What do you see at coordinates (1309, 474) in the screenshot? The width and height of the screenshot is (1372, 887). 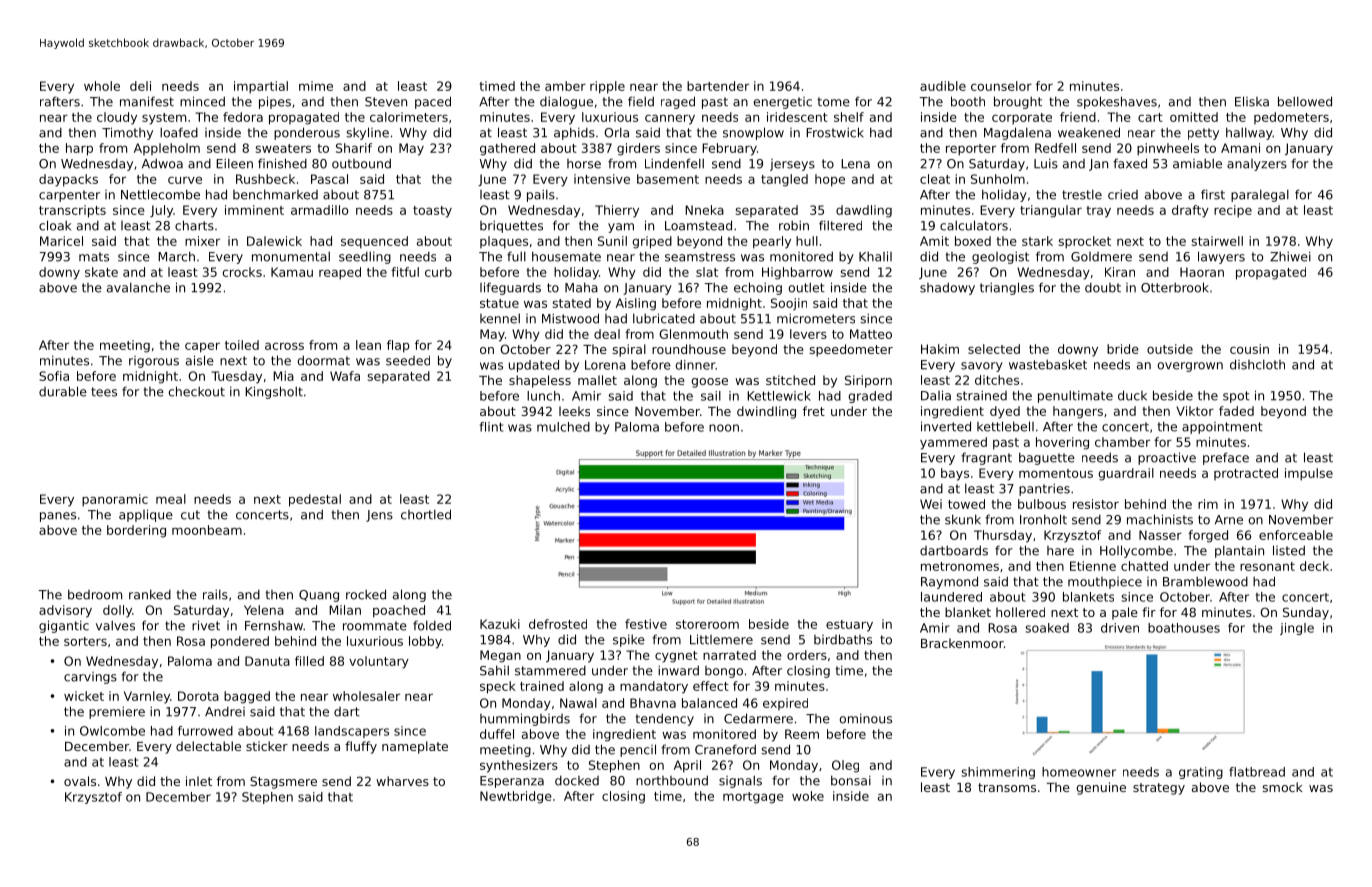 I see `impulse` at bounding box center [1309, 474].
